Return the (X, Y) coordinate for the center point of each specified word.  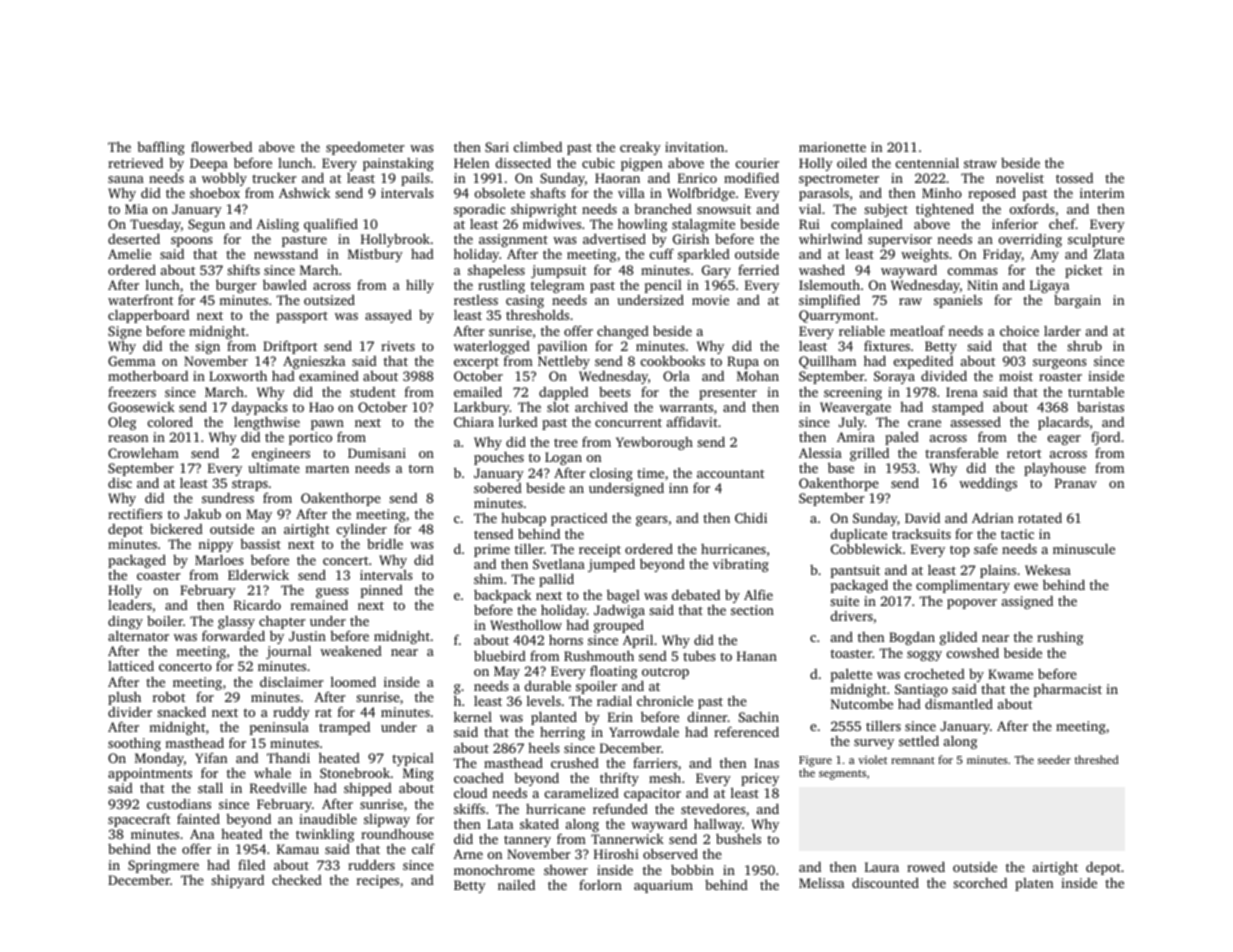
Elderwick (258, 575)
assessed (976, 421)
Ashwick (304, 193)
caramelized (582, 792)
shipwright (544, 210)
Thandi (288, 757)
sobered (498, 488)
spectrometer (840, 181)
